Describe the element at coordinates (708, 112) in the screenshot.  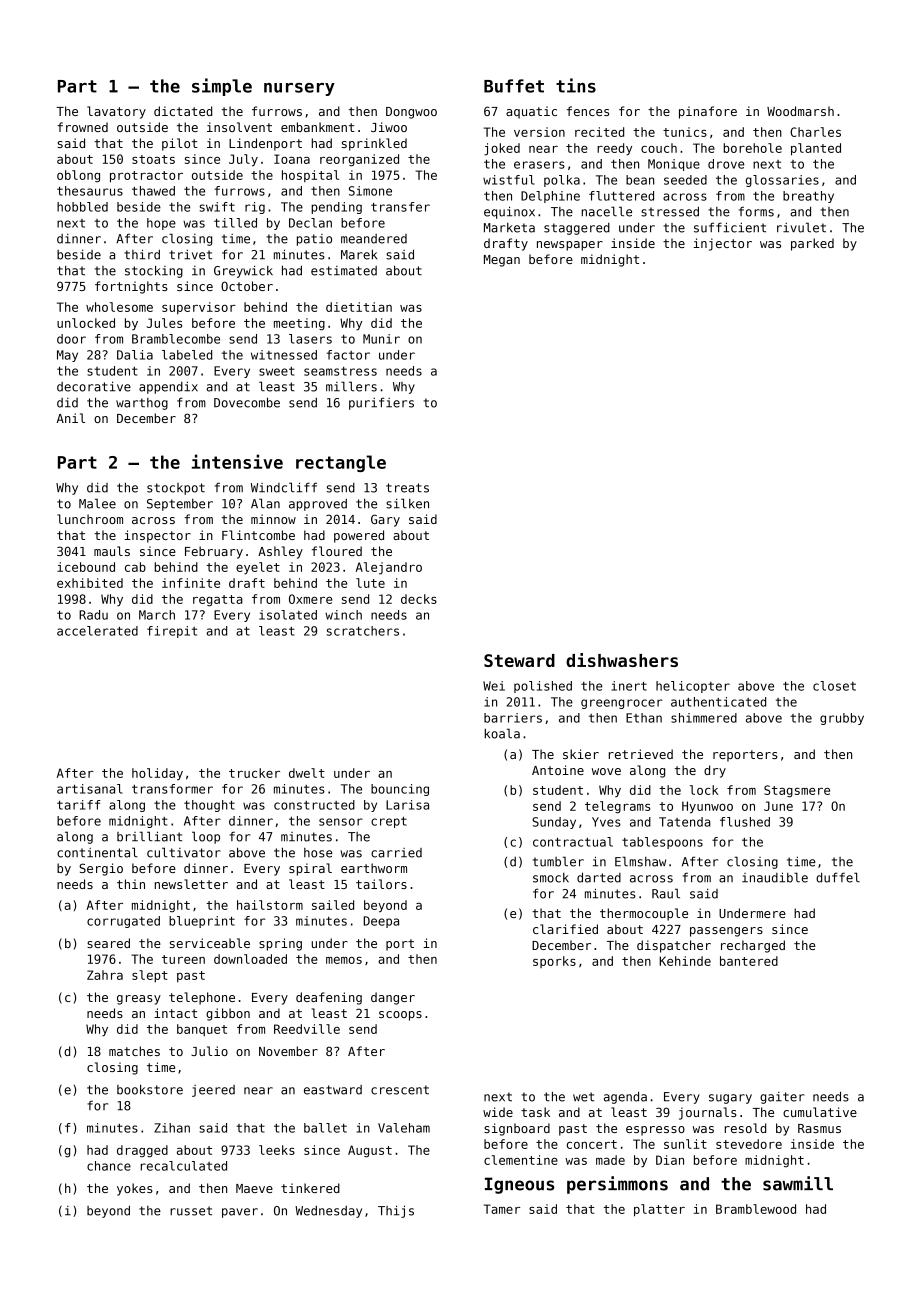
I see `pinafore` at that location.
